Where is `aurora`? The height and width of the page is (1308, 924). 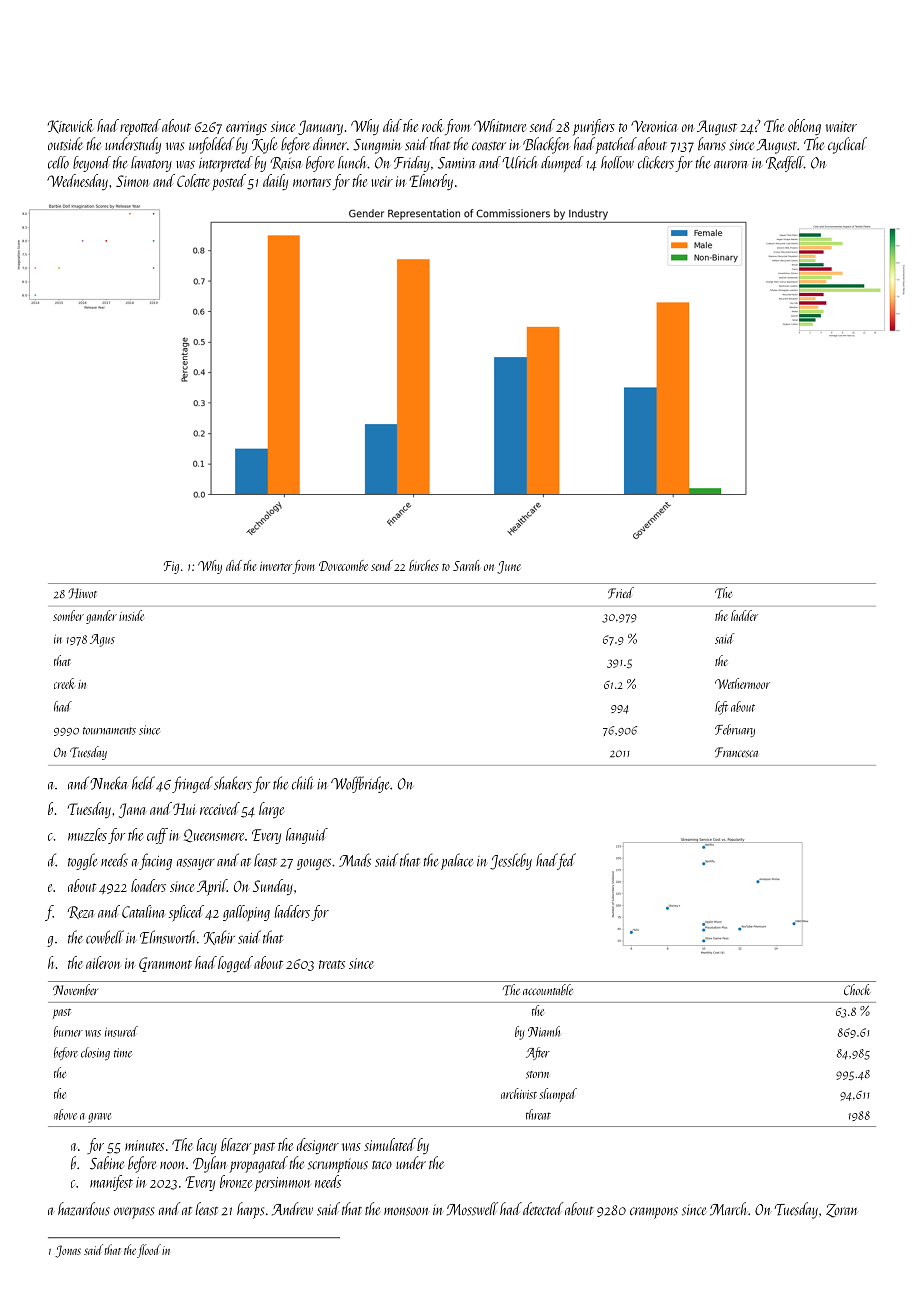
aurora is located at coordinates (730, 165).
